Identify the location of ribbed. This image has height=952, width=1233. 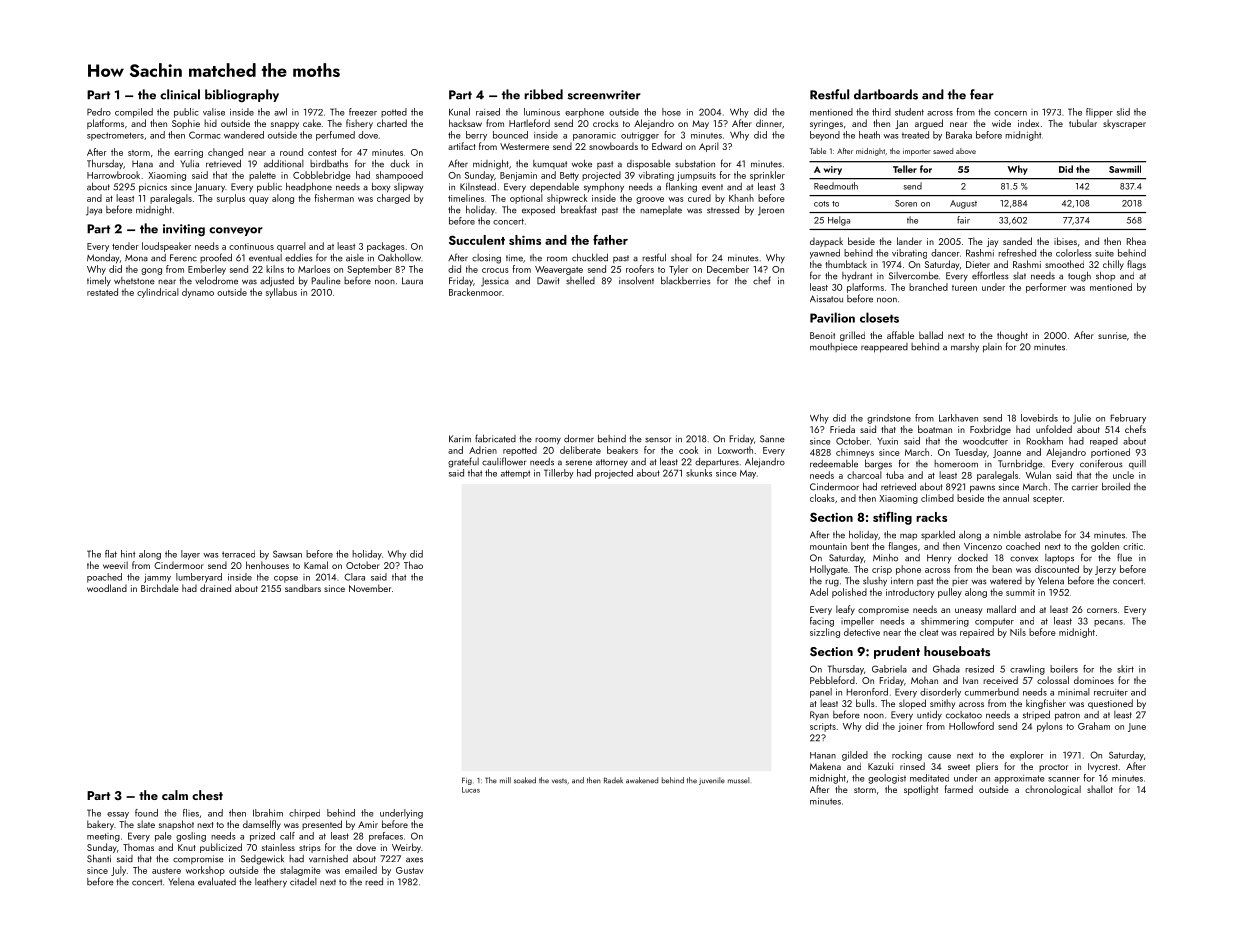
(543, 94).
